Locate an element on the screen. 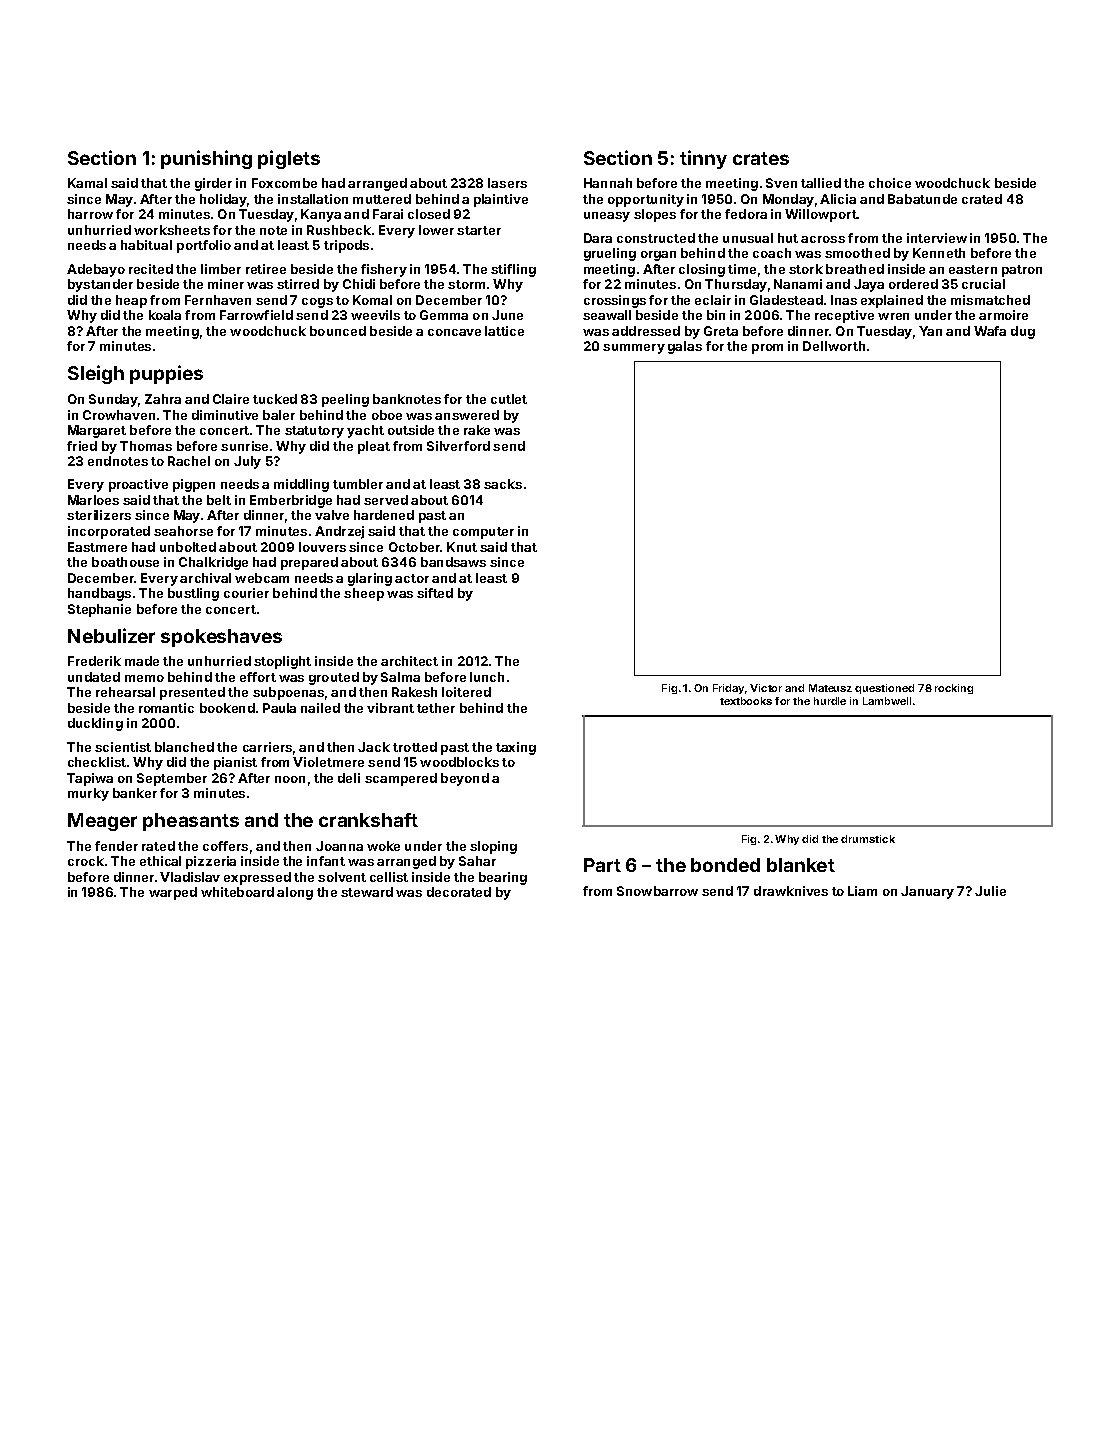  Emberbridge is located at coordinates (291, 501).
